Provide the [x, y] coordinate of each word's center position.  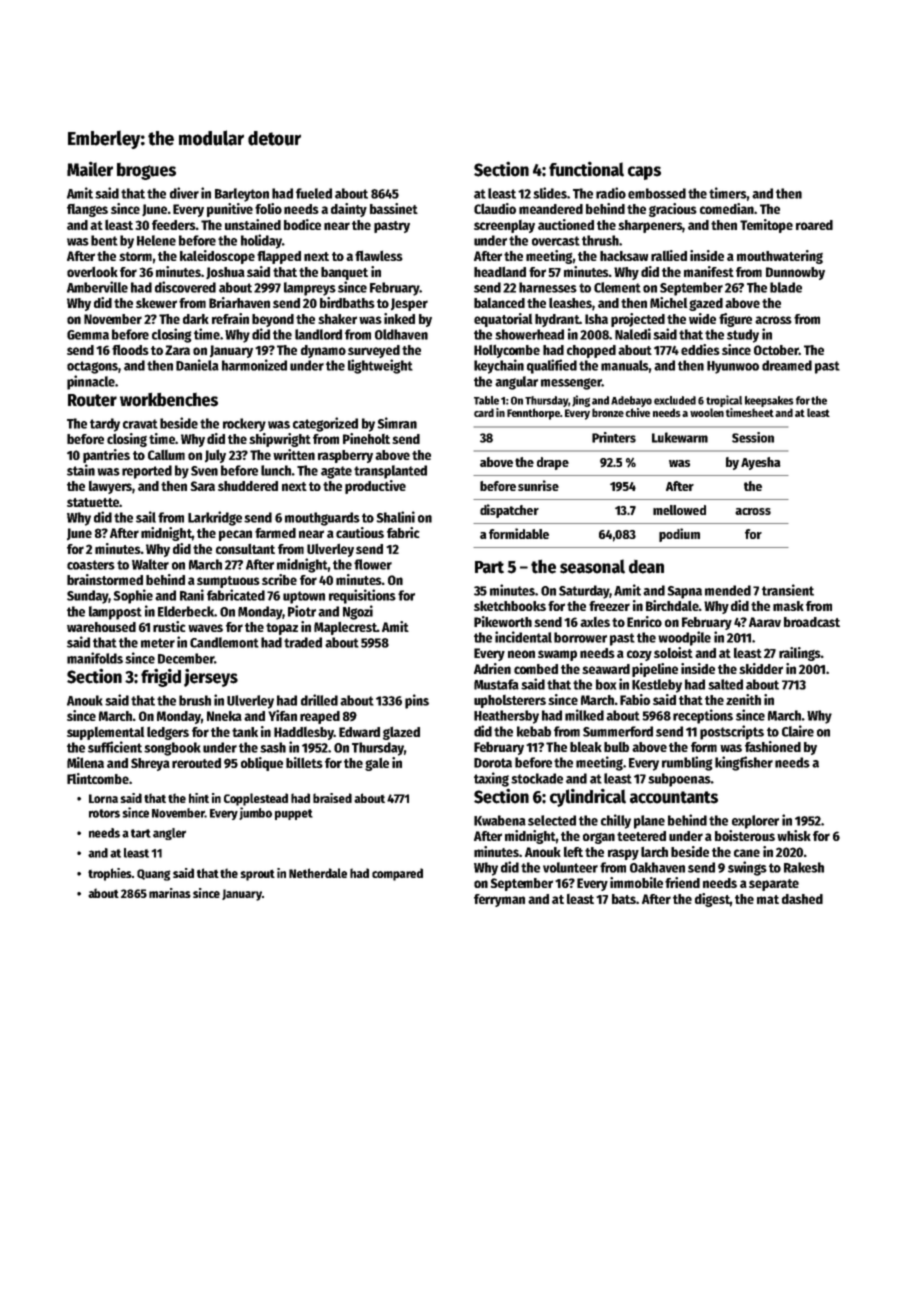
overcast [556, 241]
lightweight [380, 366]
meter [158, 643]
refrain [230, 318]
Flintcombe [98, 778]
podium [679, 535]
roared [814, 225]
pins [417, 701]
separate [774, 885]
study [743, 336]
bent [104, 240]
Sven [204, 471]
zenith [743, 699]
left [573, 852]
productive [375, 487]
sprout [257, 875]
